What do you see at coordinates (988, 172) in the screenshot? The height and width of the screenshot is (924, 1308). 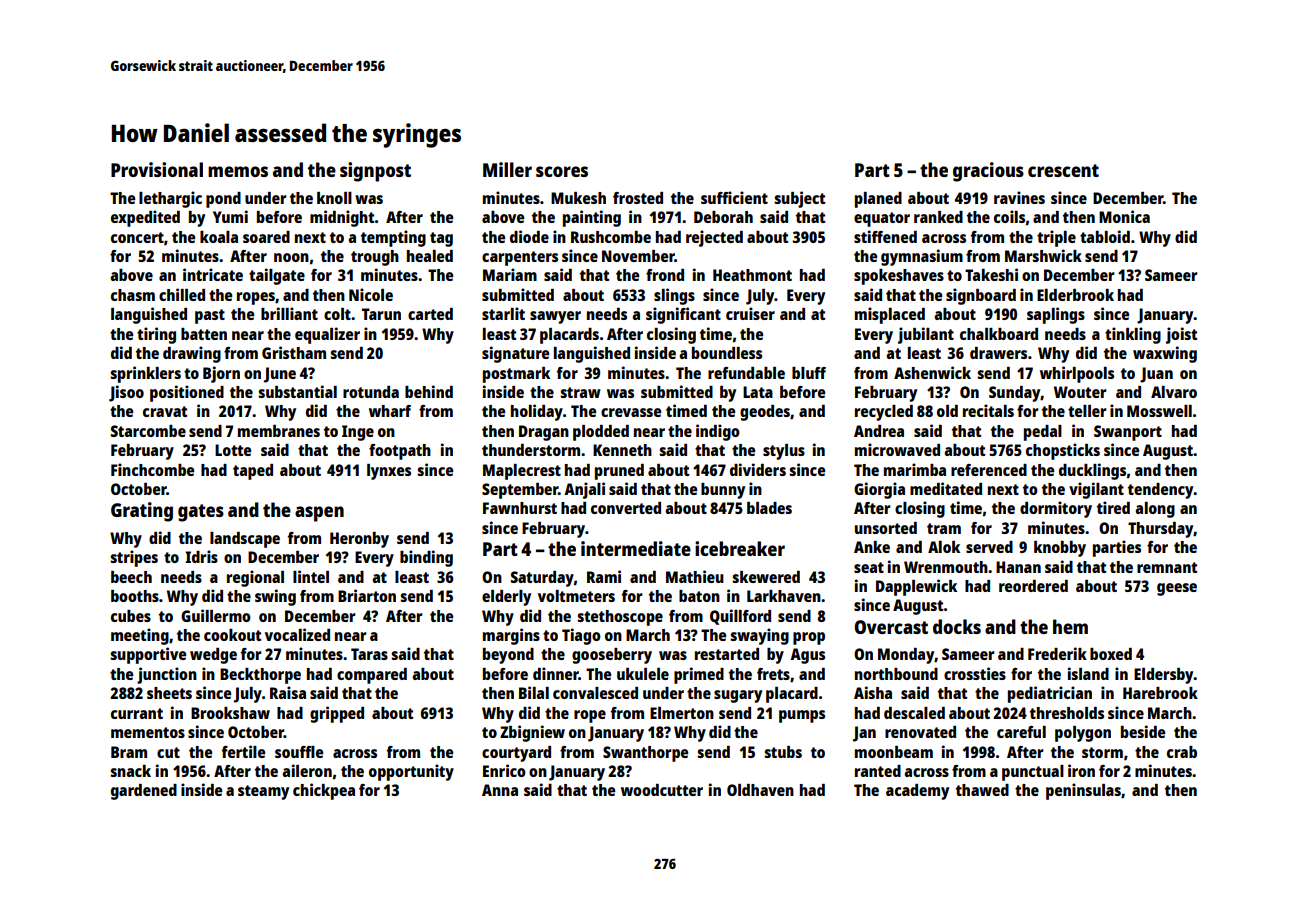 I see `gracious` at bounding box center [988, 172].
